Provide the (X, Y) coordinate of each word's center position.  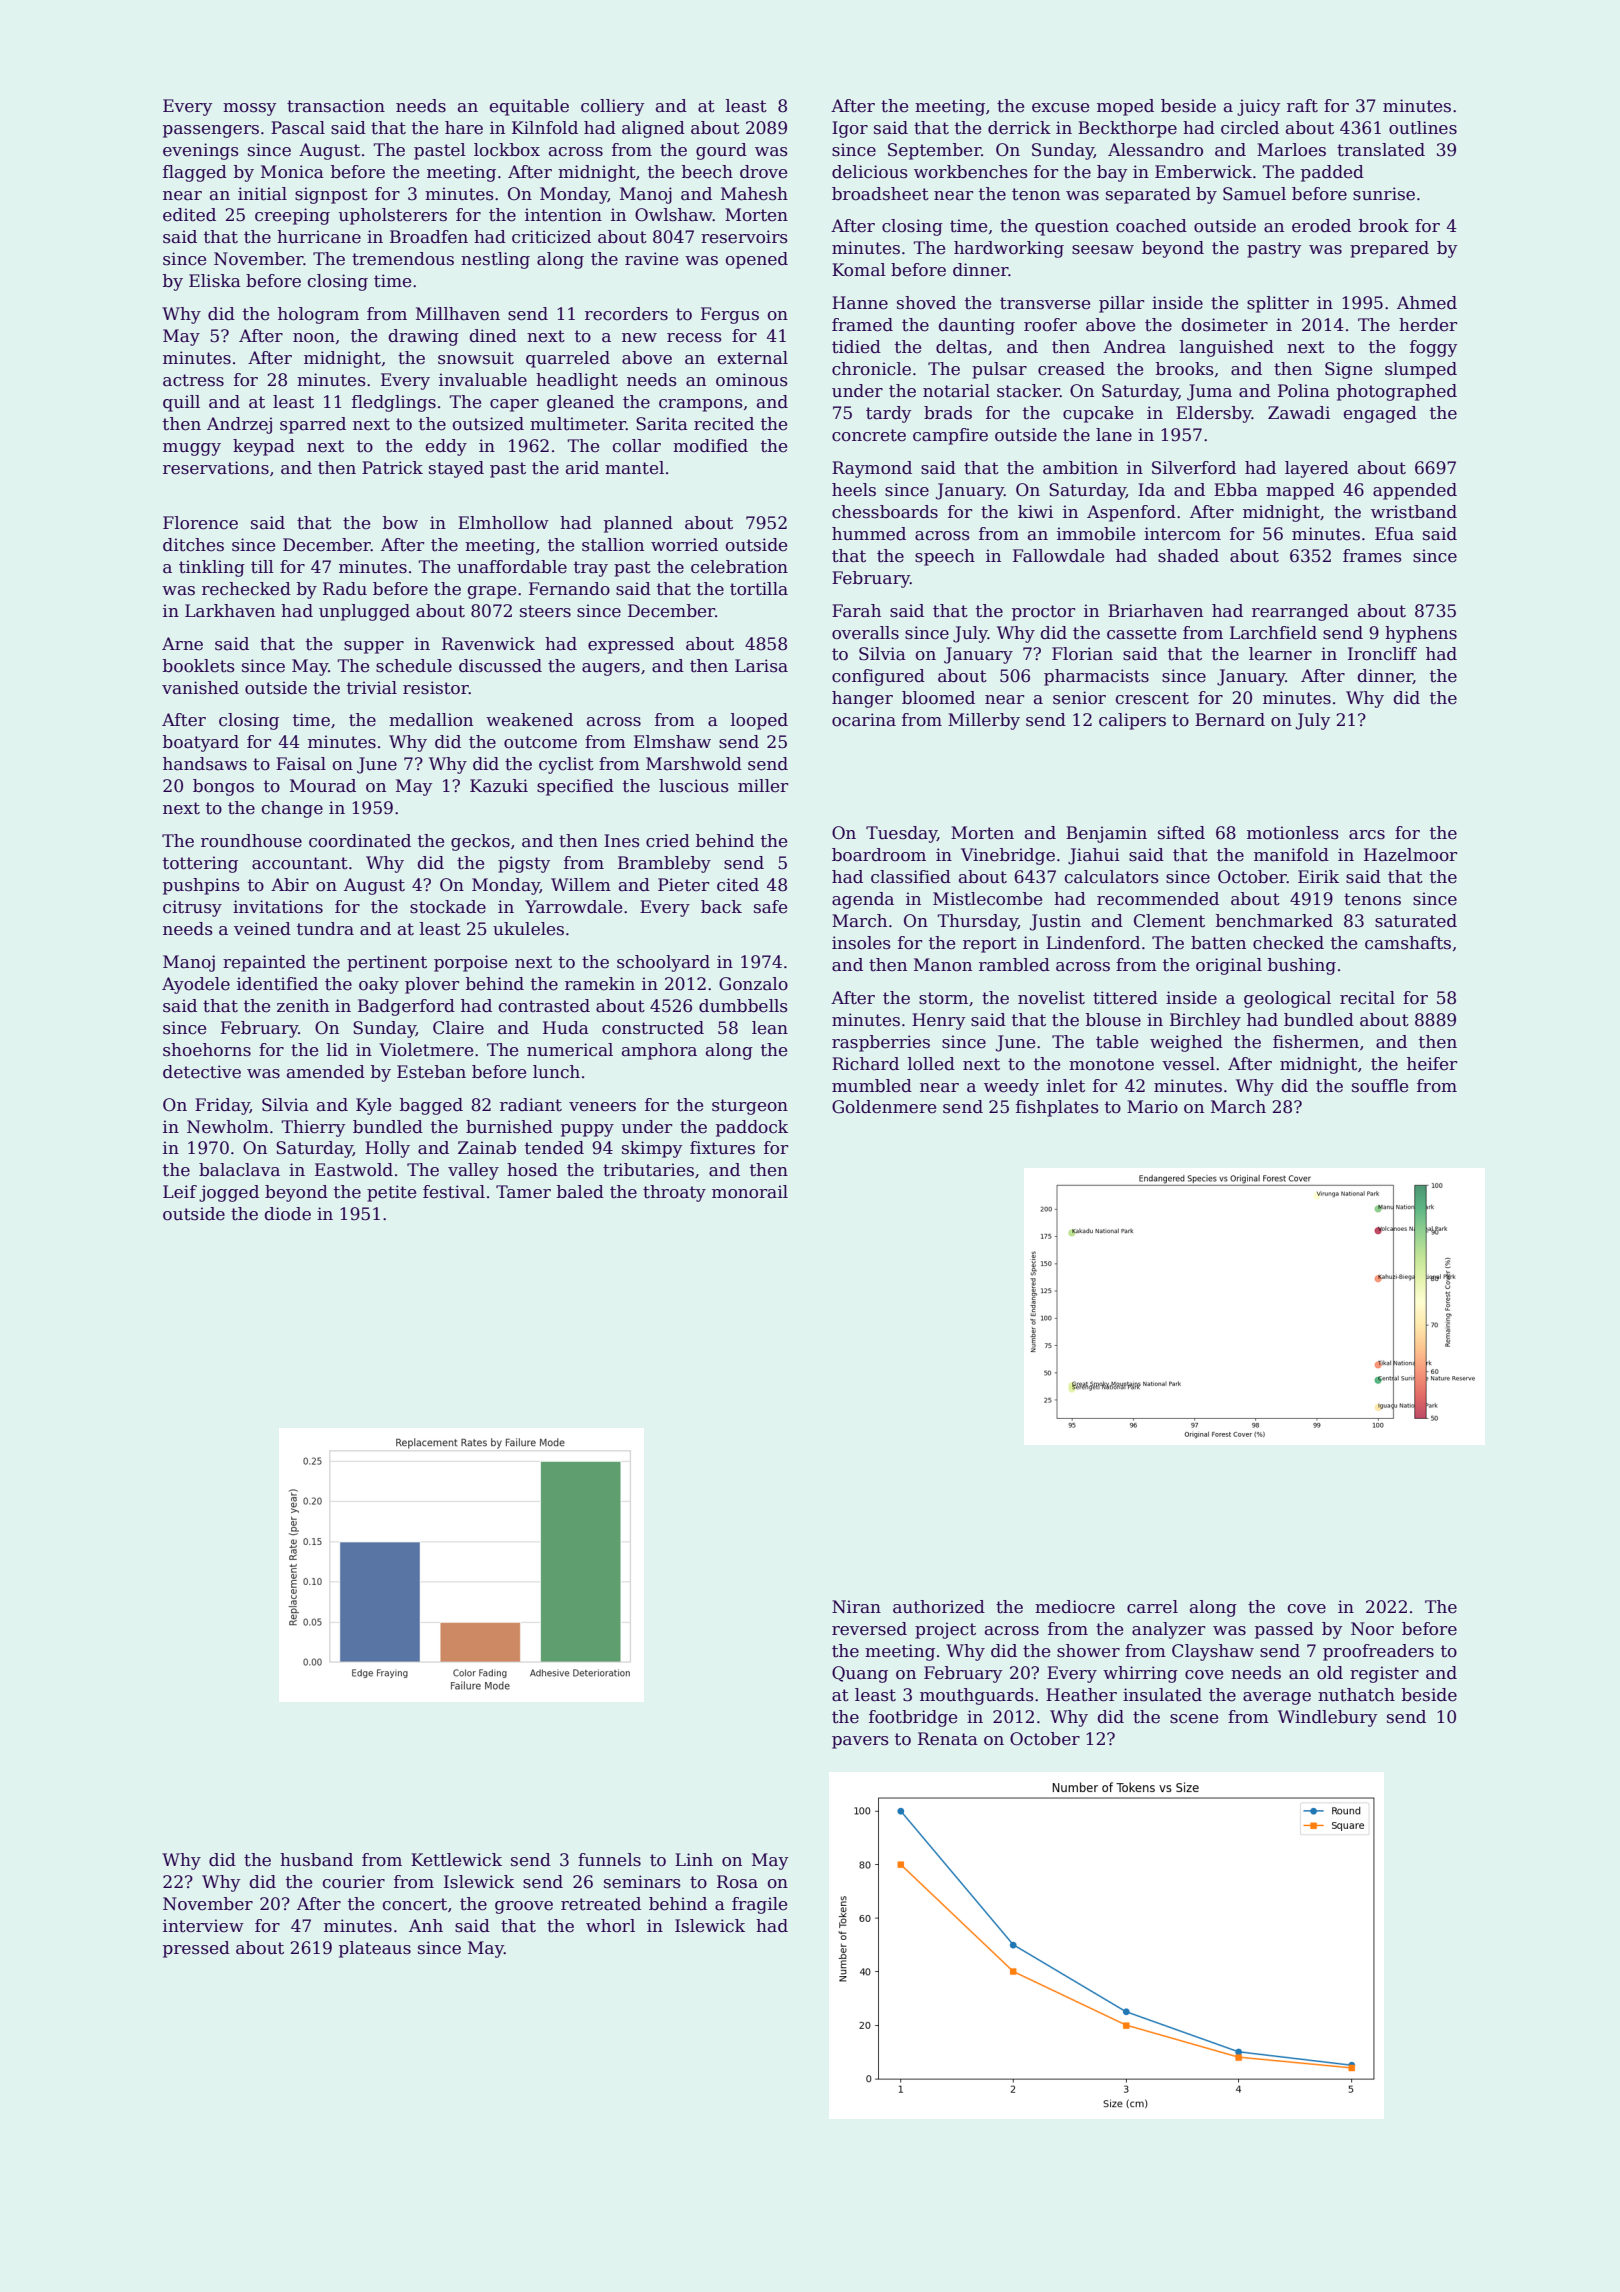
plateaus (375, 1949)
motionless (1293, 833)
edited (189, 215)
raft (1302, 106)
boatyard (201, 743)
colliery (612, 107)
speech (945, 557)
